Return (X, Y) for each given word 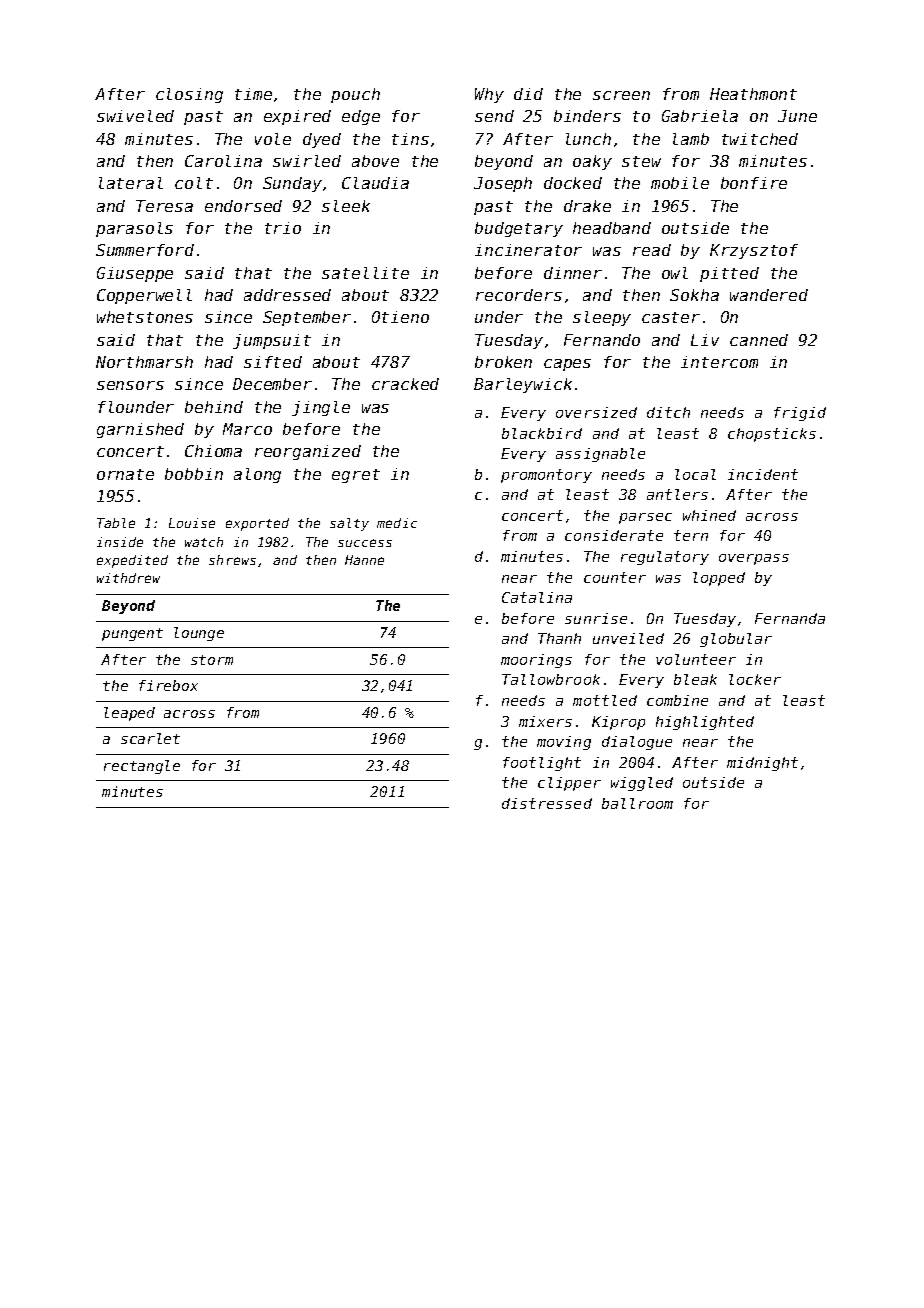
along (257, 475)
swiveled (135, 116)
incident (763, 474)
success (365, 543)
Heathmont (753, 94)
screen (621, 95)
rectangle (142, 767)
